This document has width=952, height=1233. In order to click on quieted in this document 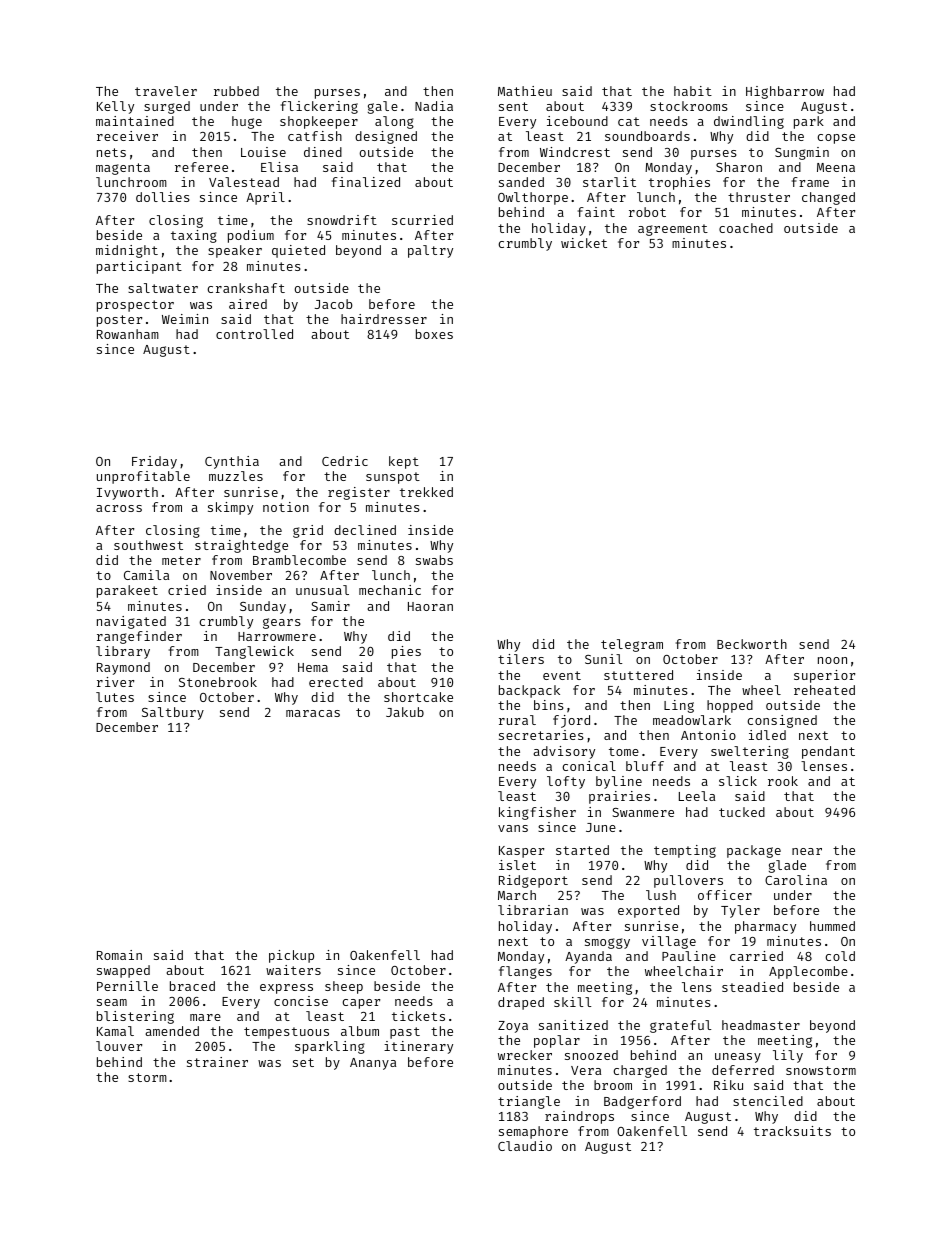, I will do `click(298, 251)`.
